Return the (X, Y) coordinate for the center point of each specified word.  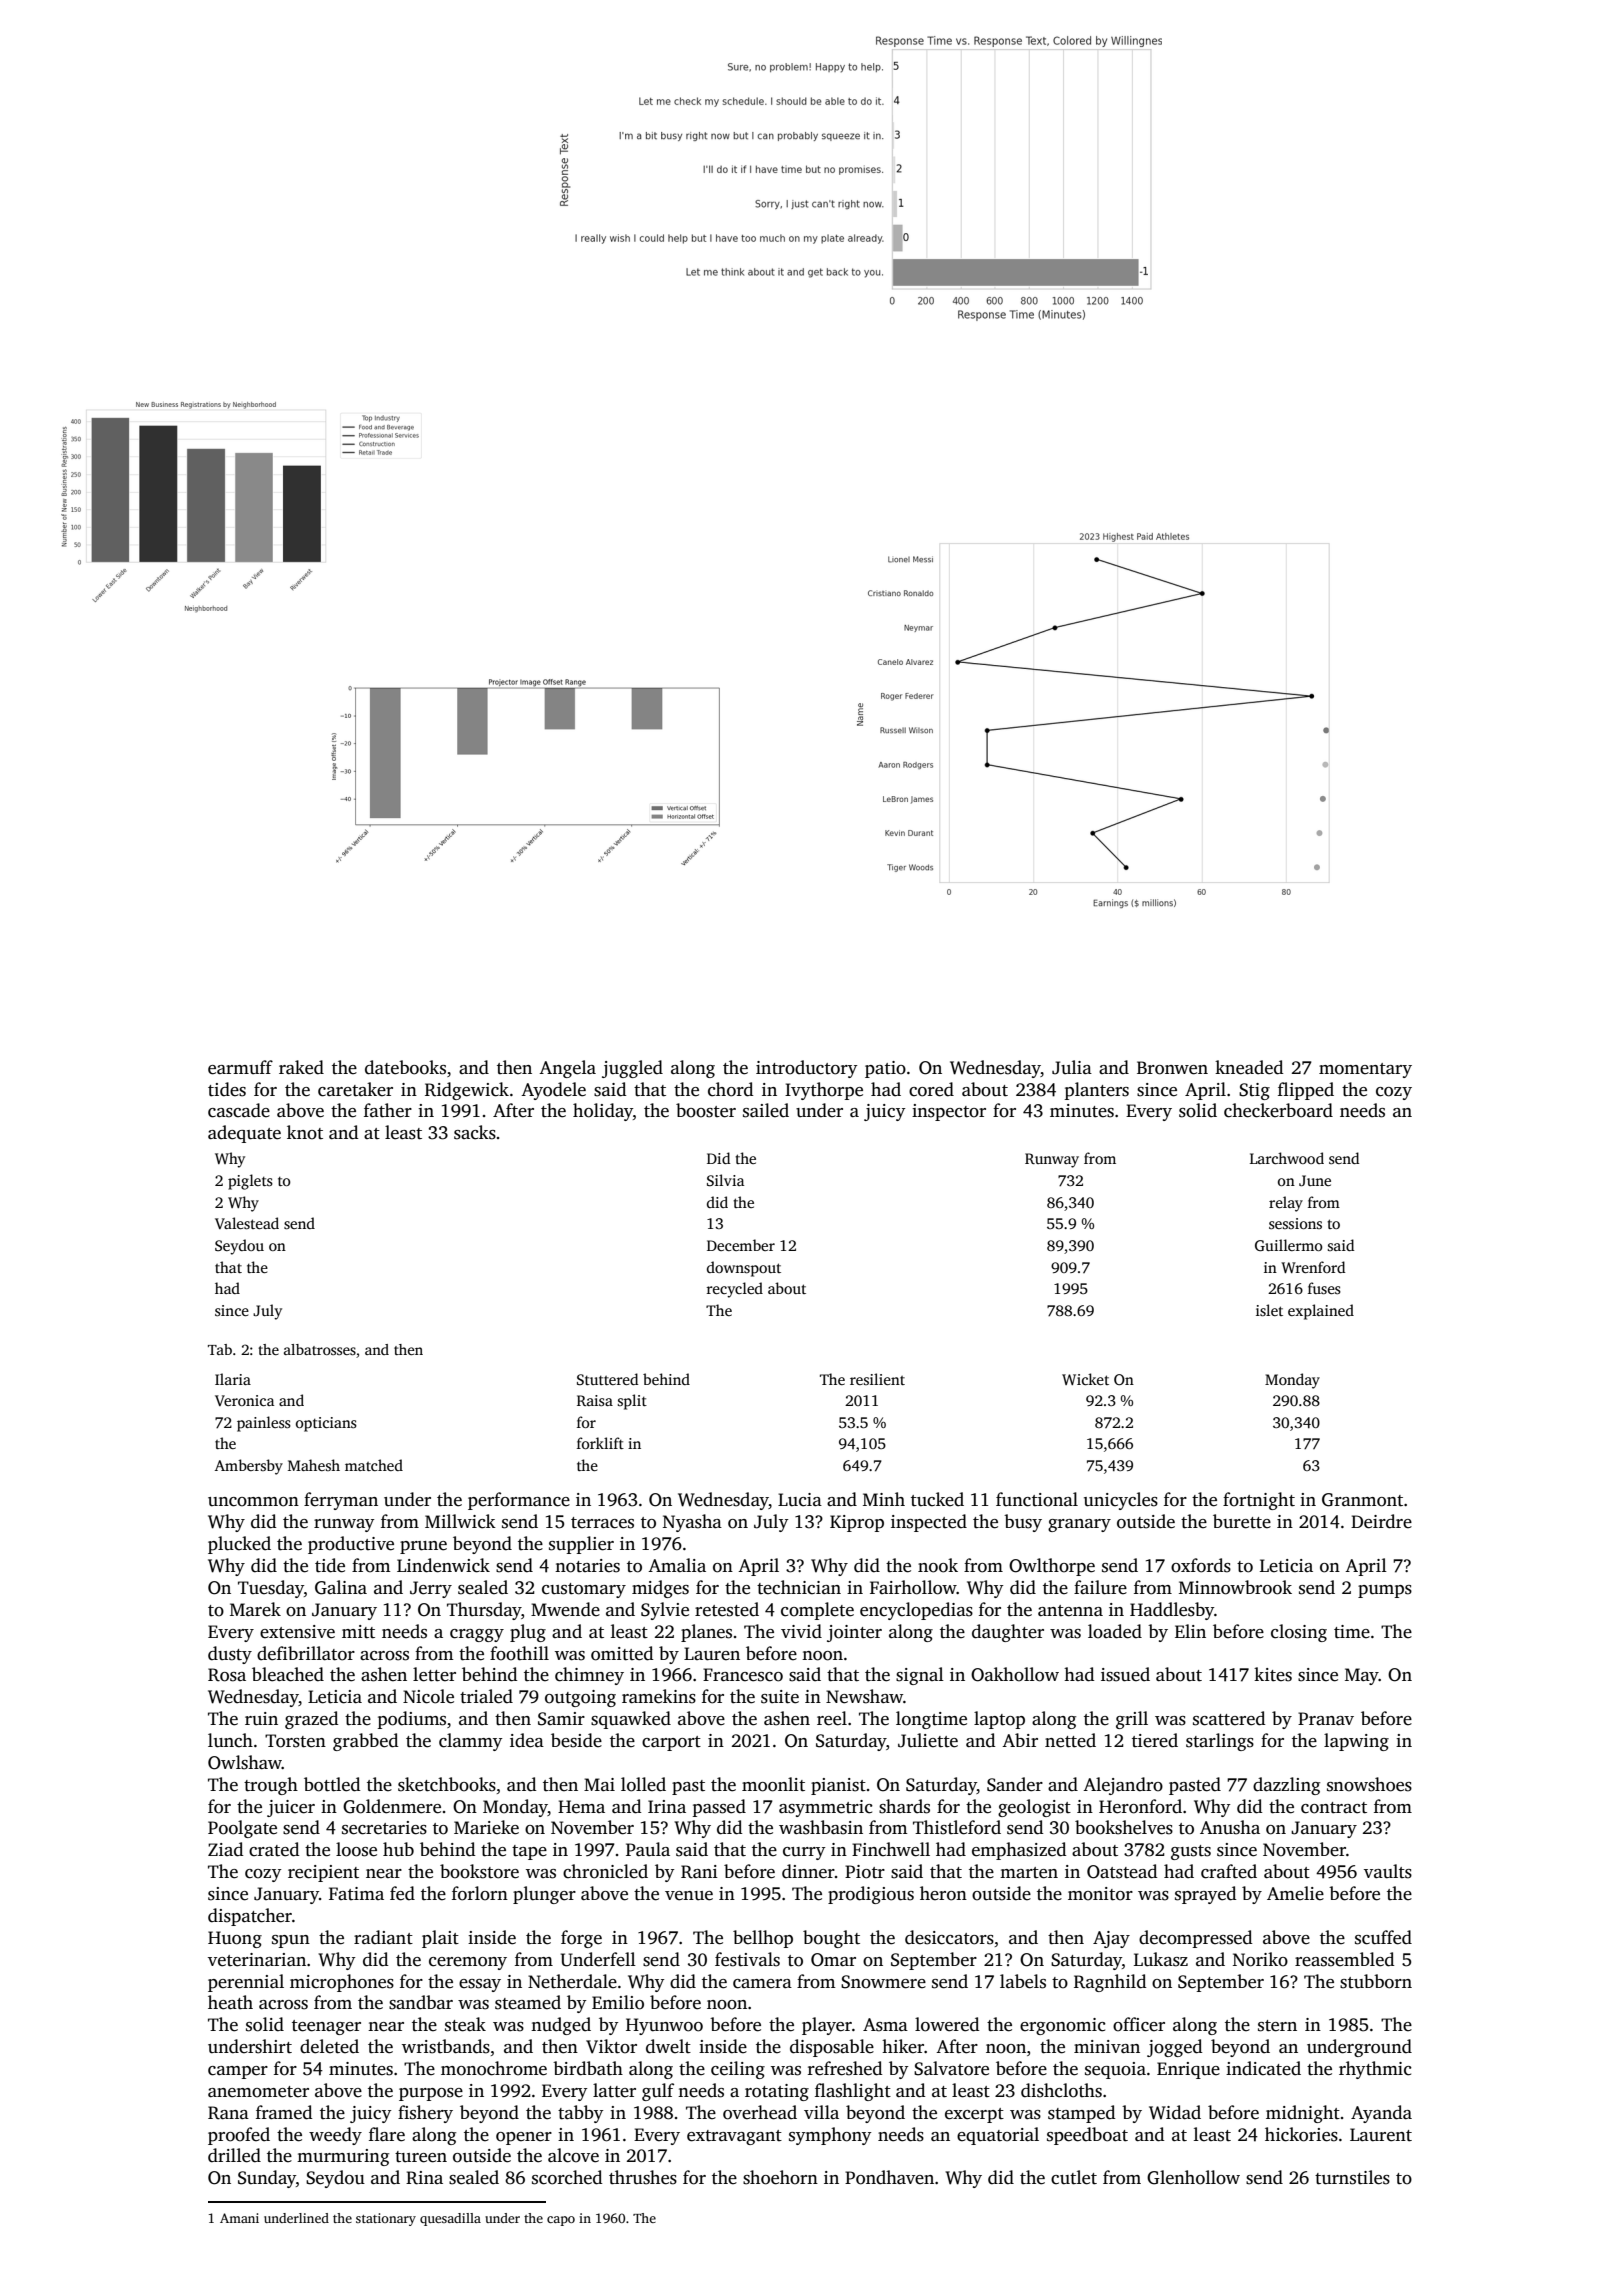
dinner (808, 1871)
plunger (544, 1895)
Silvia (725, 1180)
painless (264, 1424)
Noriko (1260, 1959)
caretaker (355, 1089)
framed (284, 2112)
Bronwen (1172, 1068)
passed (719, 1808)
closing (1299, 1633)
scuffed (1383, 1937)
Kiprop (857, 1523)
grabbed (365, 1742)
